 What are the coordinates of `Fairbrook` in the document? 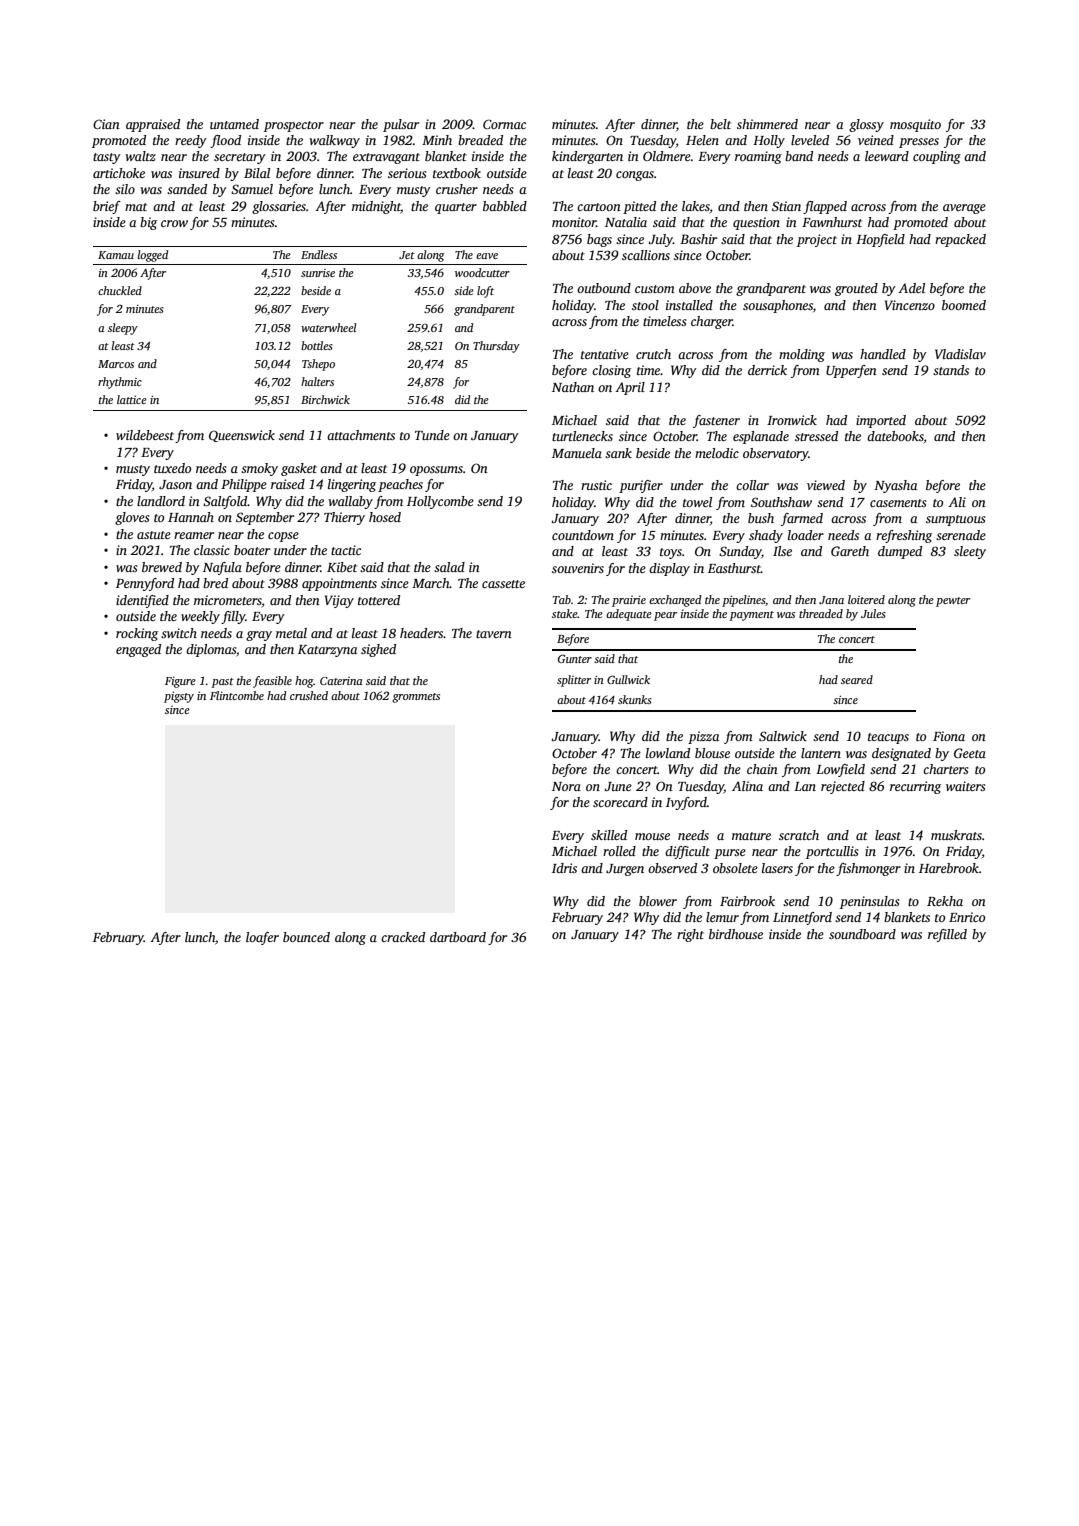 It's located at (747, 901).
